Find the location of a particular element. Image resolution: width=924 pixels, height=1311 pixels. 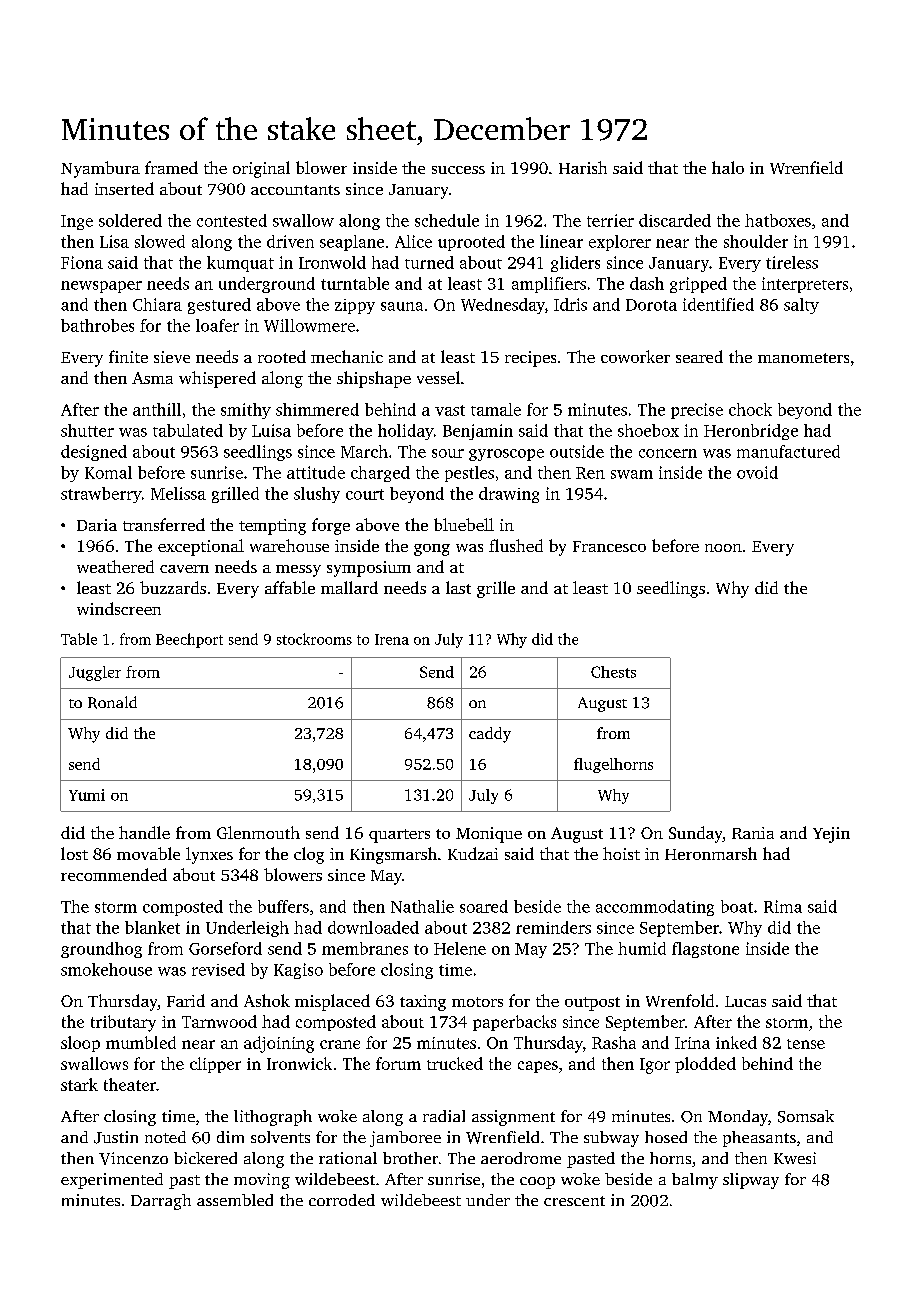

Kwesi is located at coordinates (795, 1158).
